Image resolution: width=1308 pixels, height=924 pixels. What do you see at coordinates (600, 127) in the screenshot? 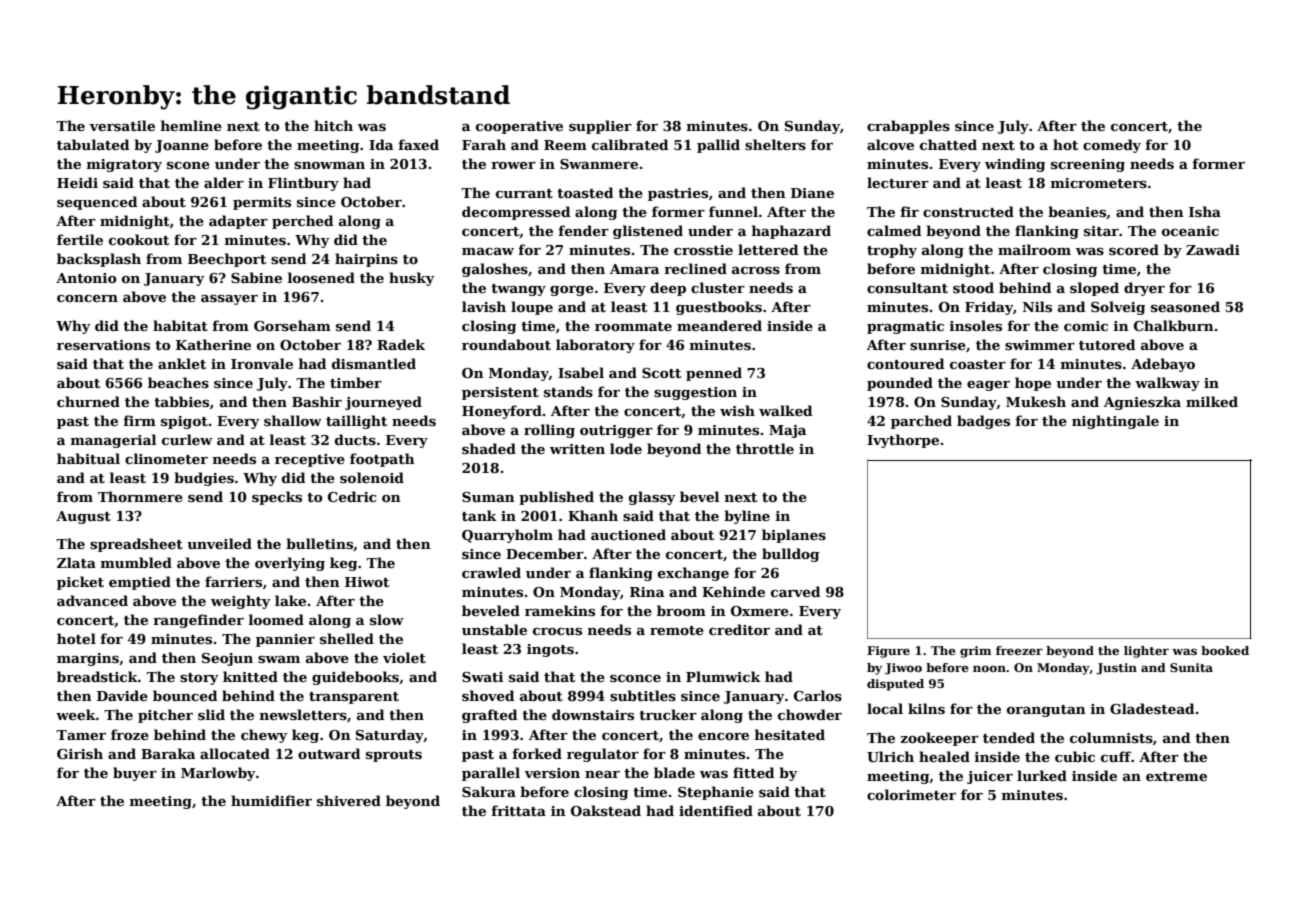
I see `supplier` at bounding box center [600, 127].
